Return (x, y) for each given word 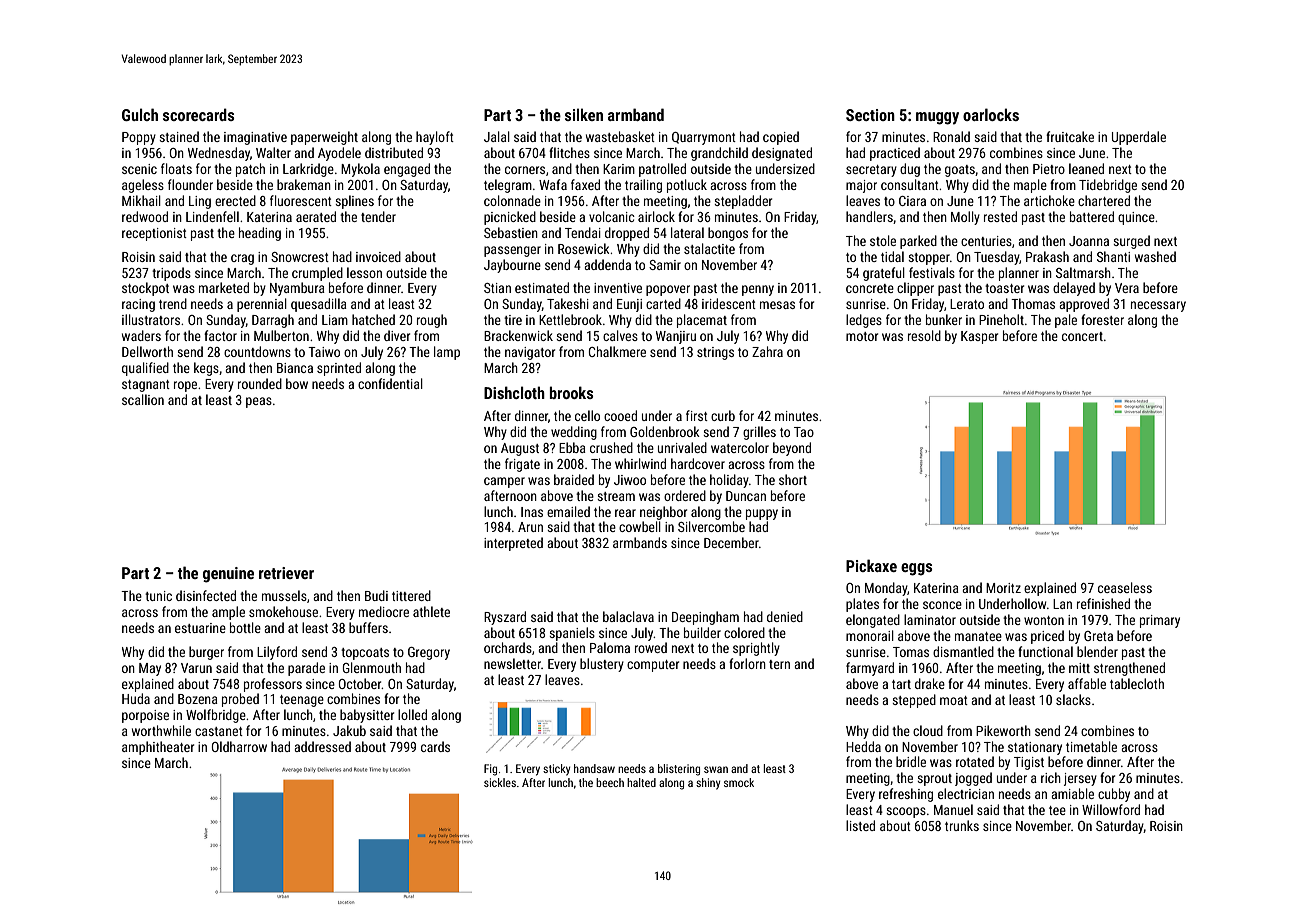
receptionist (154, 234)
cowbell (640, 526)
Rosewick (584, 248)
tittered (411, 595)
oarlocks (991, 114)
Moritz (1003, 588)
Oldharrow (239, 746)
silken (584, 114)
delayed (1074, 289)
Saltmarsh (1083, 272)
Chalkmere (617, 351)
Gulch (140, 114)
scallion (143, 399)
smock (739, 782)
